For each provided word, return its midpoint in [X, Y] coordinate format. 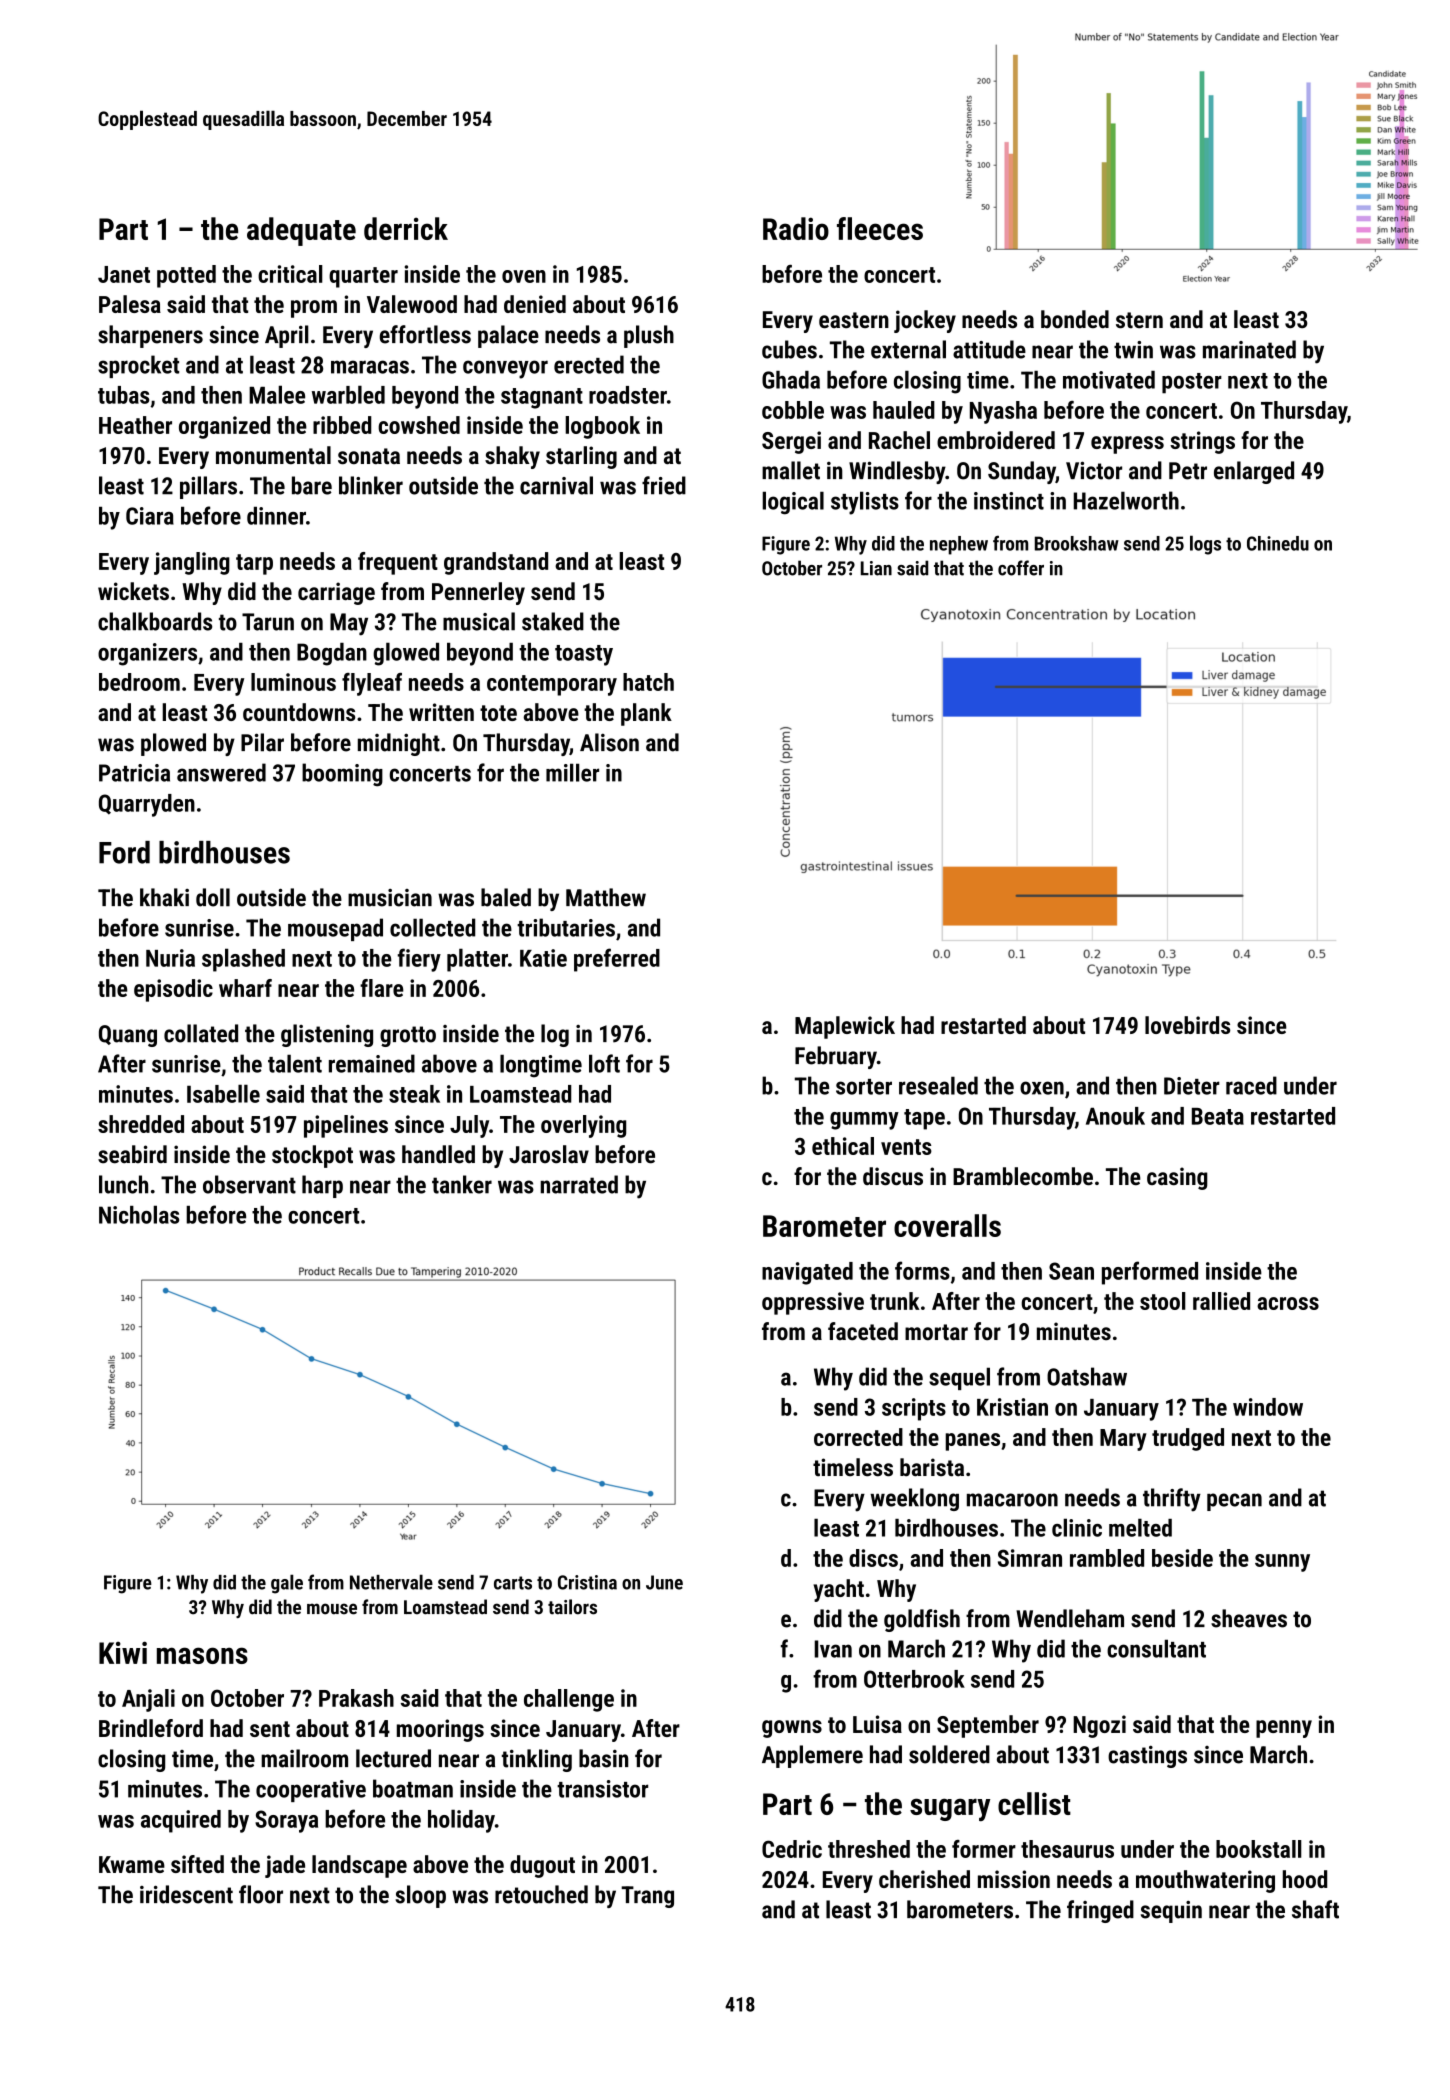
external [908, 349]
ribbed [342, 425]
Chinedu [1278, 543]
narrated [579, 1184]
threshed [869, 1849]
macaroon [1012, 1500]
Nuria [170, 958]
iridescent [186, 1894]
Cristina [587, 1582]
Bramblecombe [1023, 1176]
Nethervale [391, 1582]
